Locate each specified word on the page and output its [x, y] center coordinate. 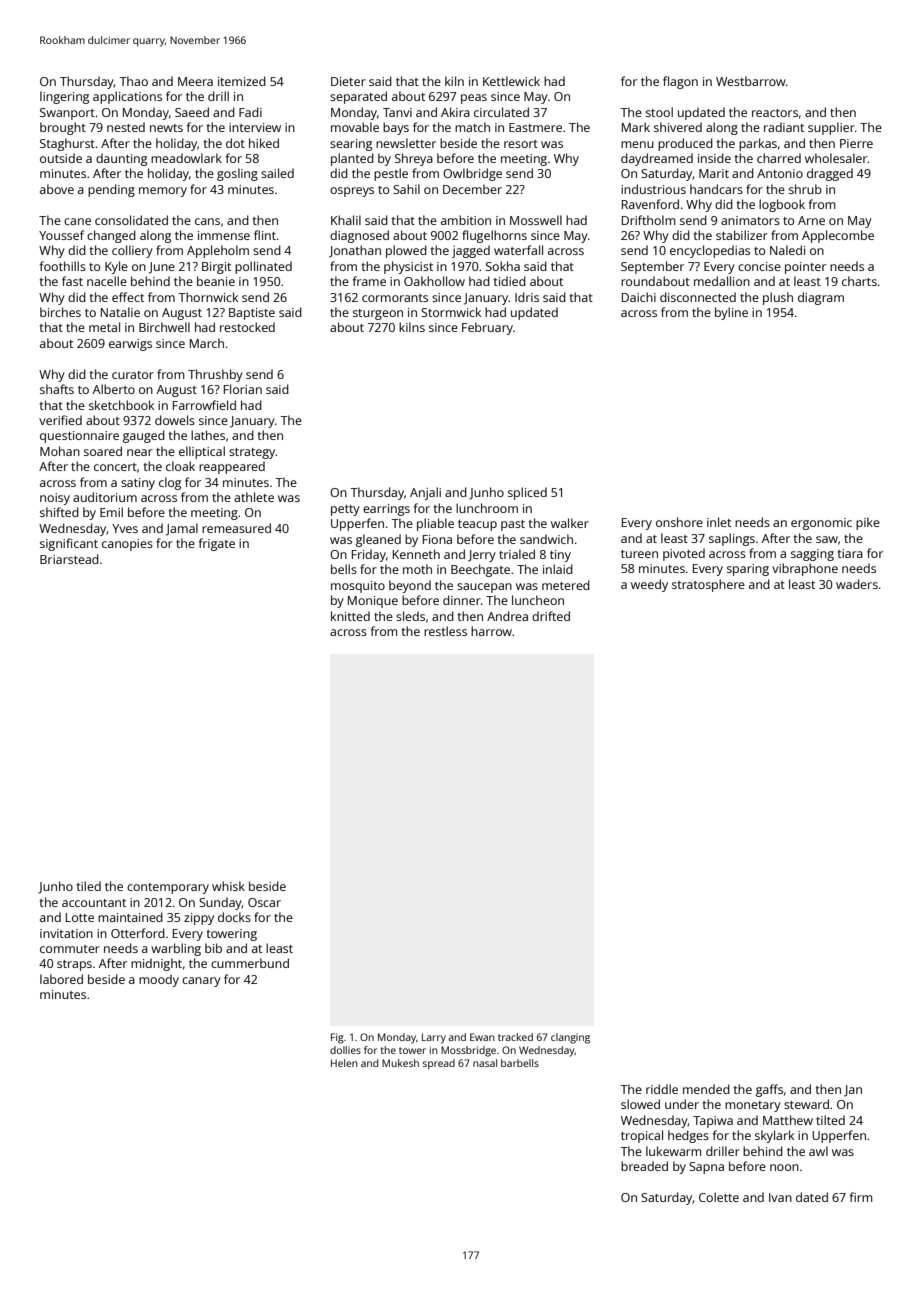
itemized [242, 81]
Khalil [346, 220]
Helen [344, 1063]
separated [358, 97]
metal [104, 327]
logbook [782, 205]
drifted [551, 616]
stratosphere [708, 585]
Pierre [856, 143]
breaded [644, 1166]
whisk [228, 886]
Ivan [780, 1197]
